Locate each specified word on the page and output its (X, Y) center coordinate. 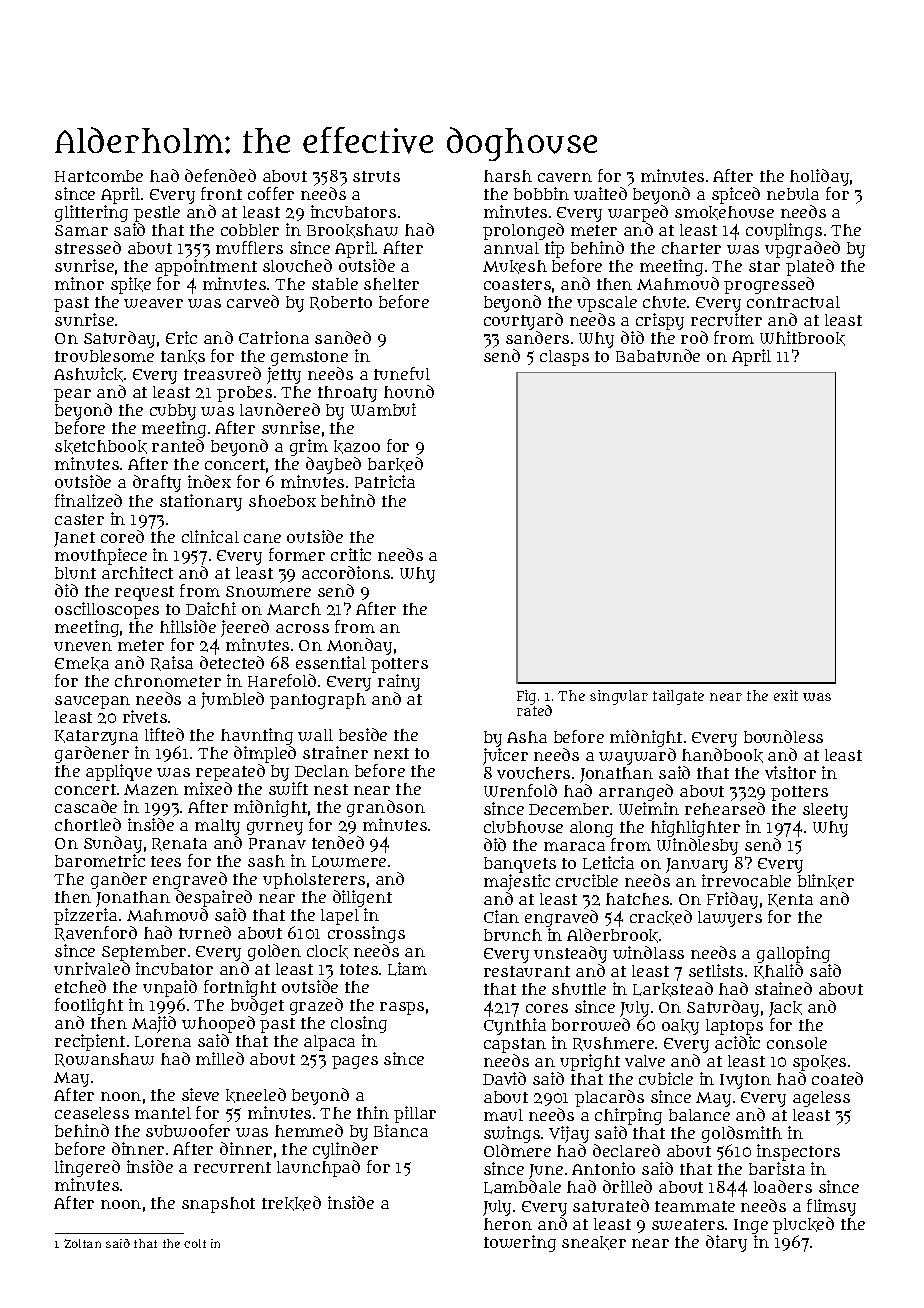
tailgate (678, 697)
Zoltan (82, 1243)
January (697, 866)
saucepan (92, 702)
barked (395, 464)
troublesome (104, 356)
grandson (386, 808)
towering (520, 1243)
